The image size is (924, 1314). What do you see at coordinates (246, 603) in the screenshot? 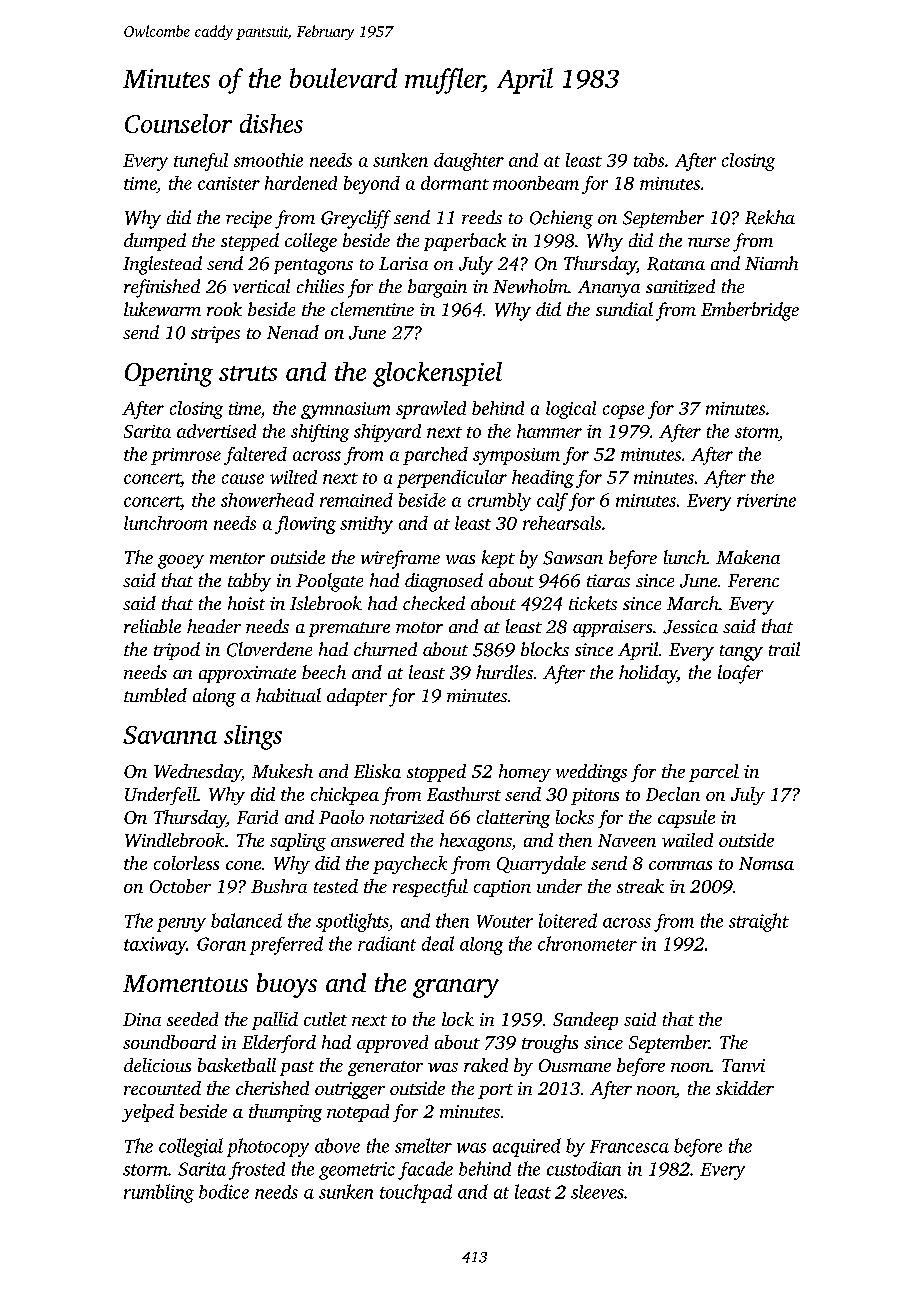
I see `hoist` at bounding box center [246, 603].
